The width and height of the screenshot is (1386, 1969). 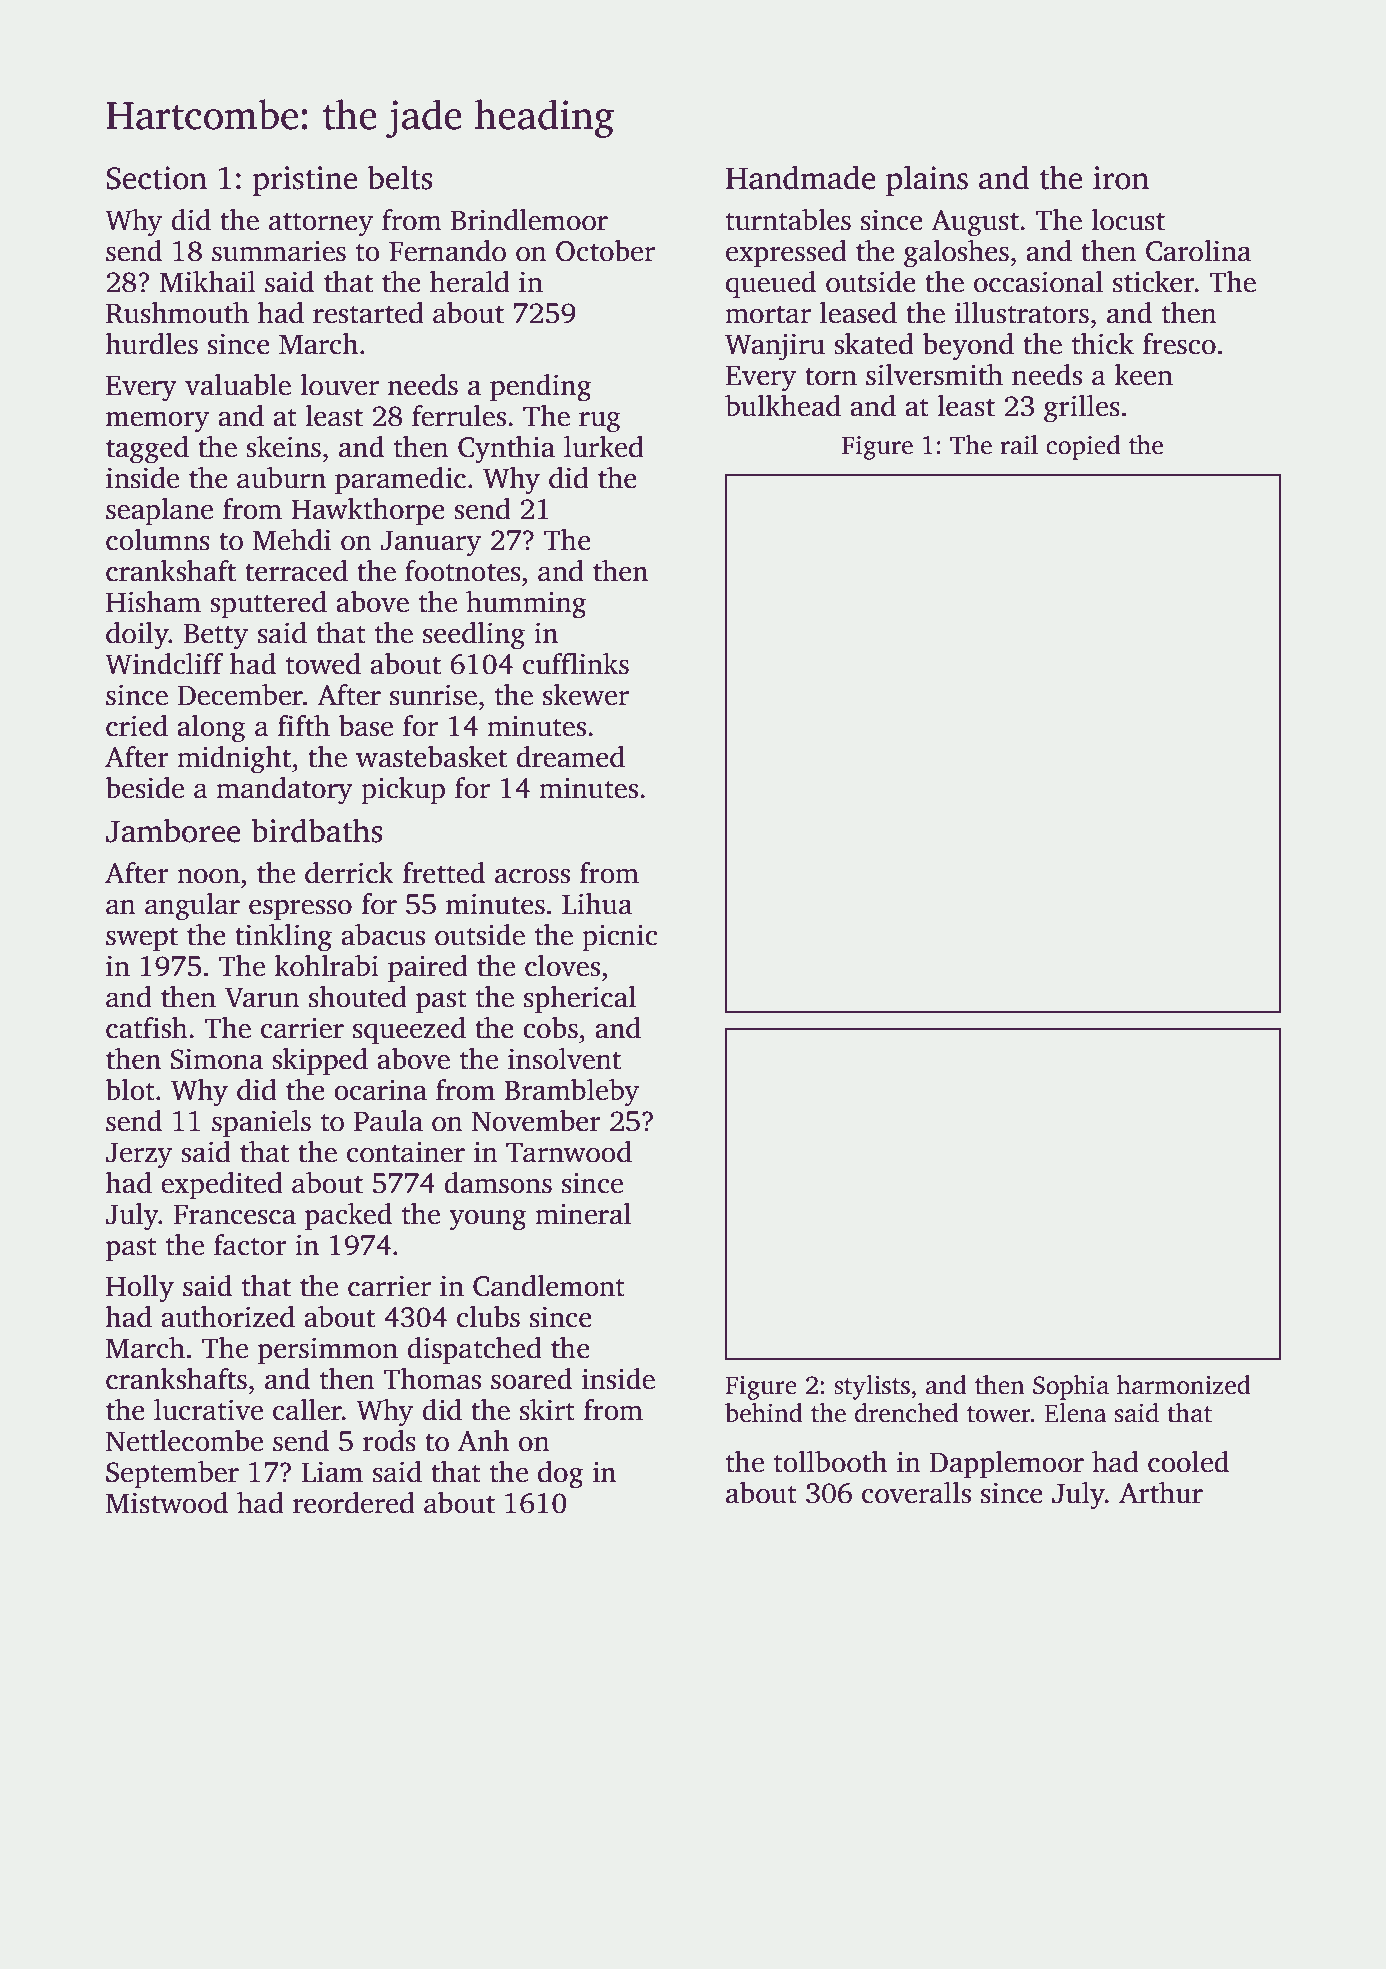 What do you see at coordinates (583, 1214) in the screenshot?
I see `mineral` at bounding box center [583, 1214].
